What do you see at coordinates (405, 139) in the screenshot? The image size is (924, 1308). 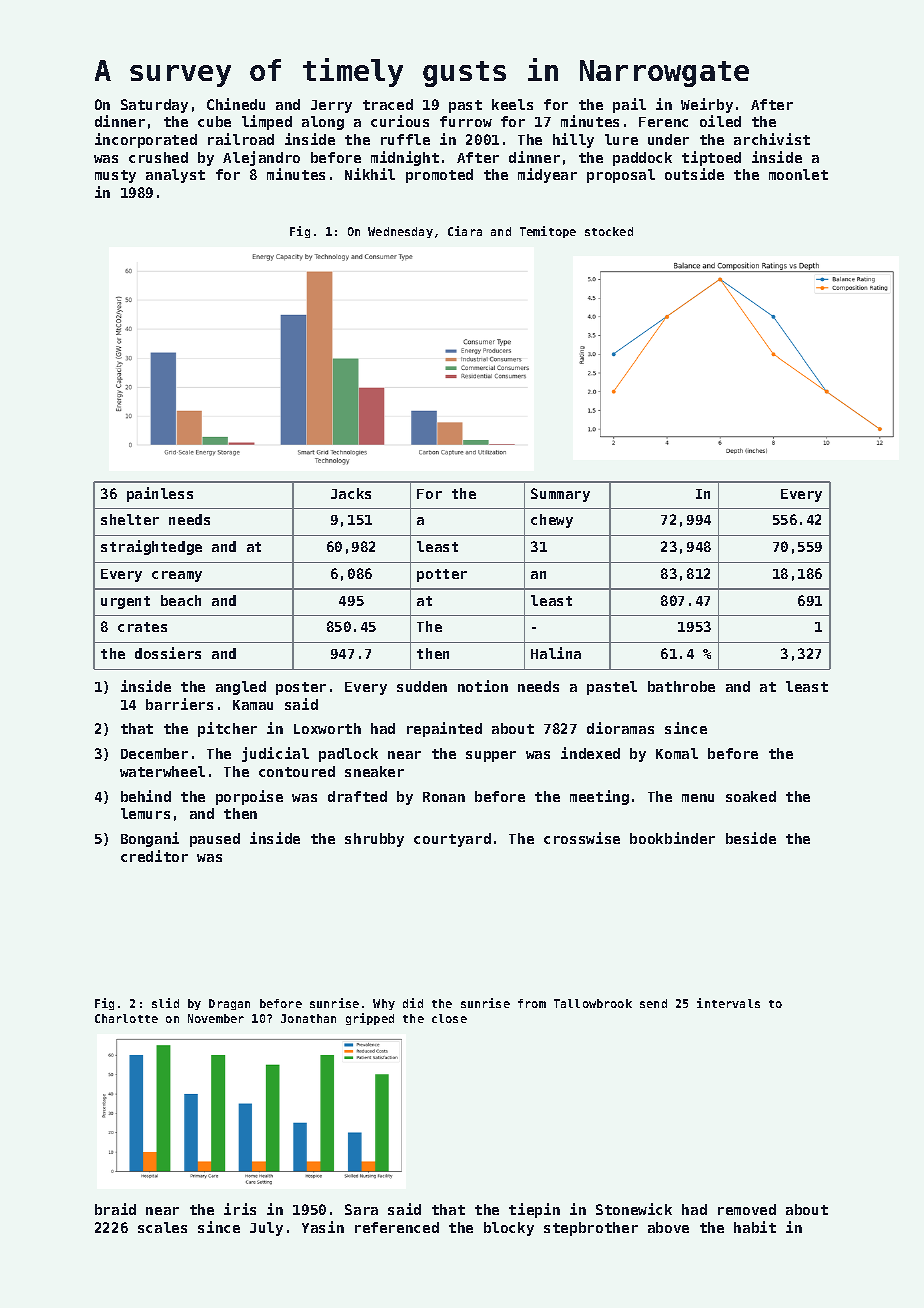 I see `ruffle` at bounding box center [405, 139].
